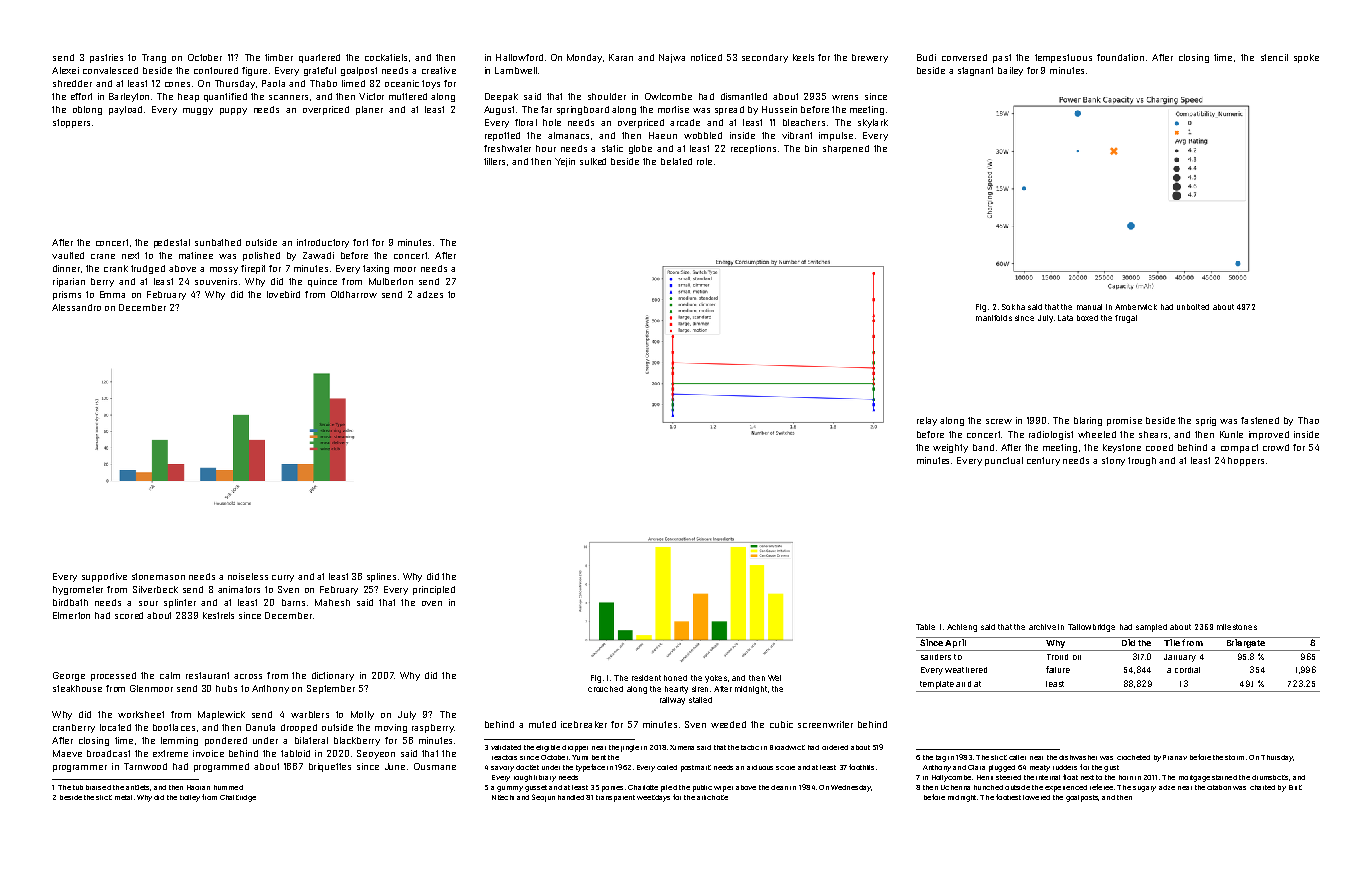 Image resolution: width=1372 pixels, height=887 pixels. Describe the element at coordinates (1008, 797) in the page. I see `footrest` at that location.
